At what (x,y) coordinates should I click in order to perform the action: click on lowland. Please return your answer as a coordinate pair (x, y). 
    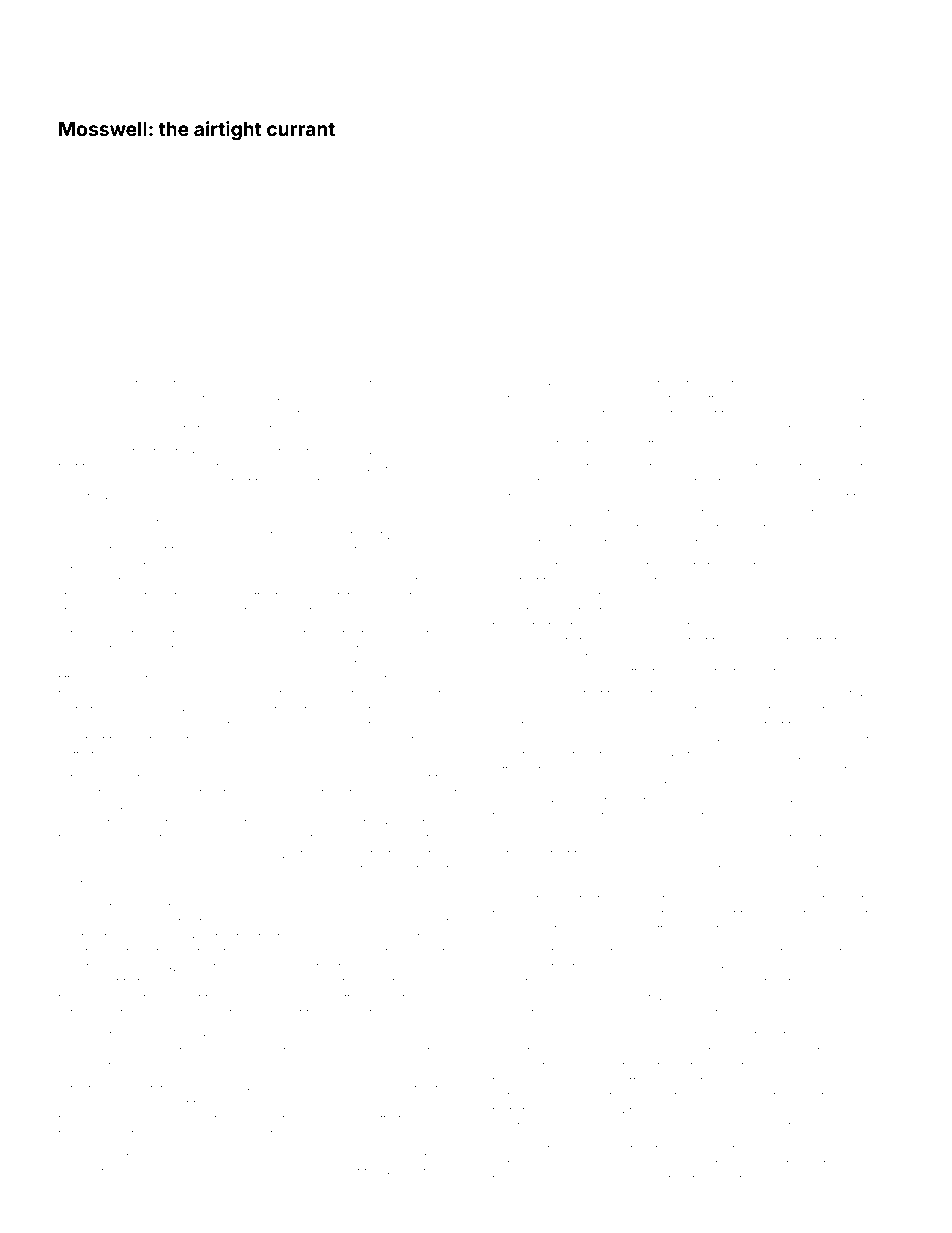
    Looking at the image, I should click on (191, 1156).
